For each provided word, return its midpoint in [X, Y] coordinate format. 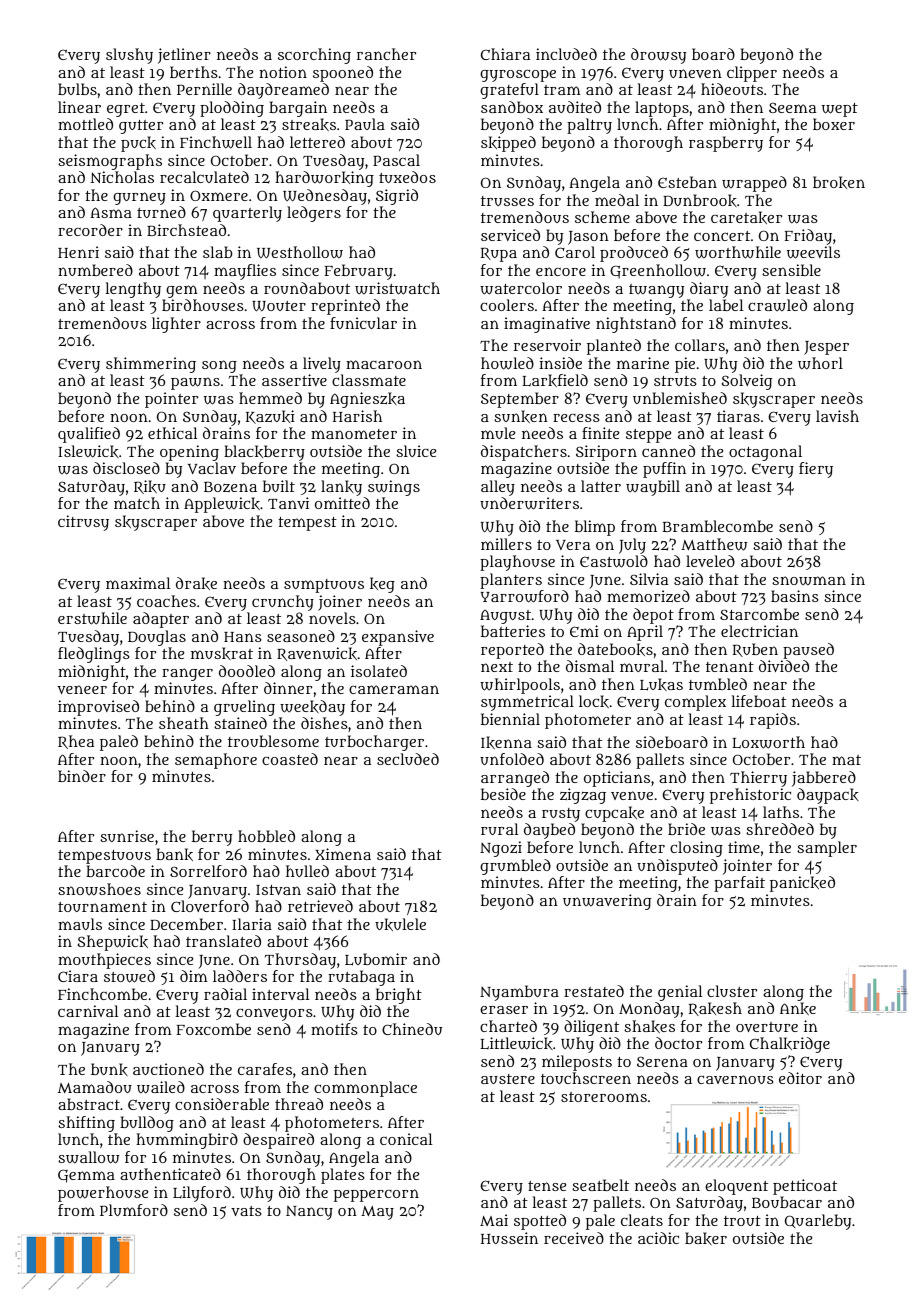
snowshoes [99, 889]
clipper [752, 74]
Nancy [309, 1212]
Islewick [88, 451]
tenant [730, 667]
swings [394, 488]
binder [82, 776]
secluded [408, 759]
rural [499, 829]
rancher [386, 54]
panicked [802, 884]
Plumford [134, 1210]
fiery [816, 470]
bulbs [77, 89]
